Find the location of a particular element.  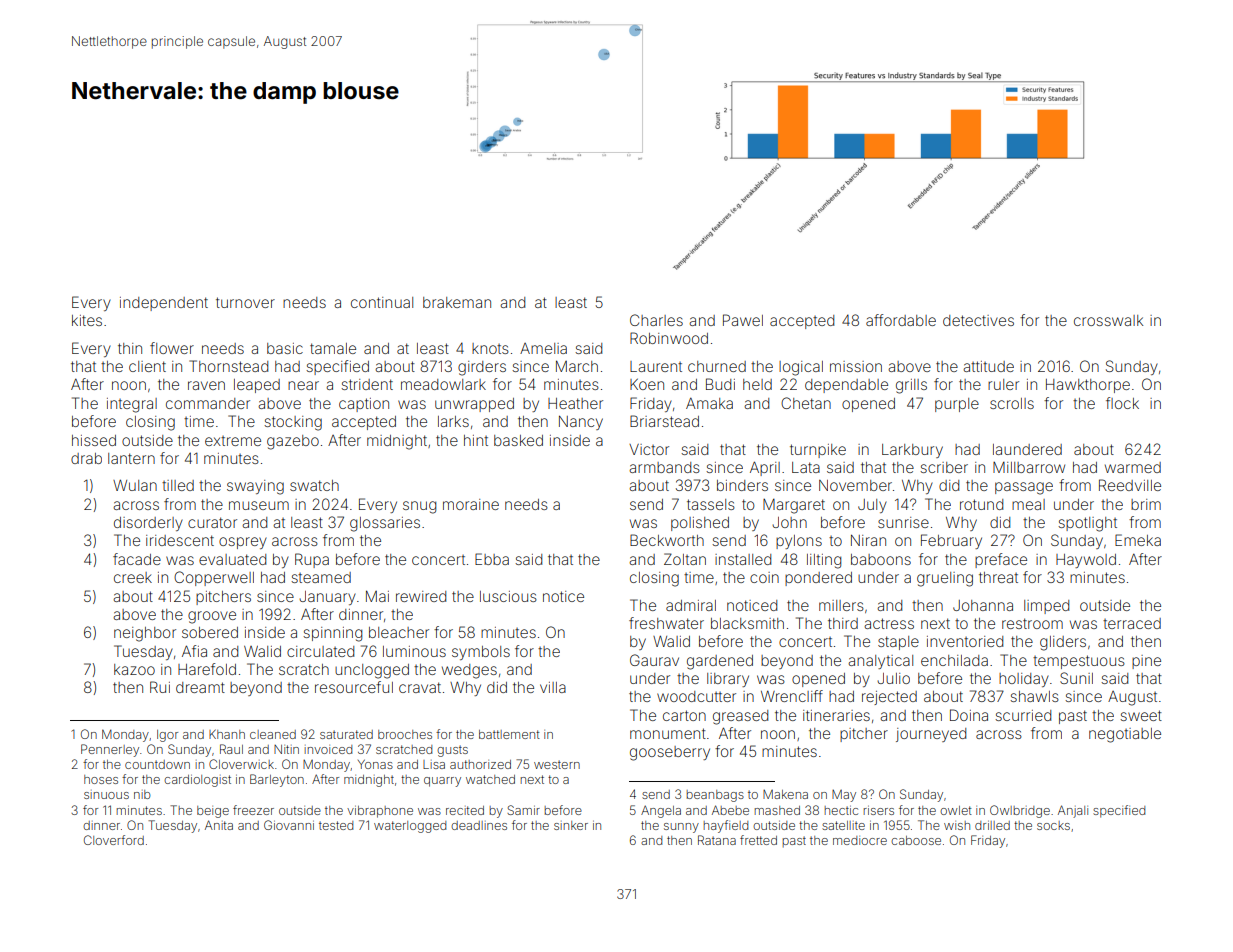

Giovanni is located at coordinates (289, 825).
